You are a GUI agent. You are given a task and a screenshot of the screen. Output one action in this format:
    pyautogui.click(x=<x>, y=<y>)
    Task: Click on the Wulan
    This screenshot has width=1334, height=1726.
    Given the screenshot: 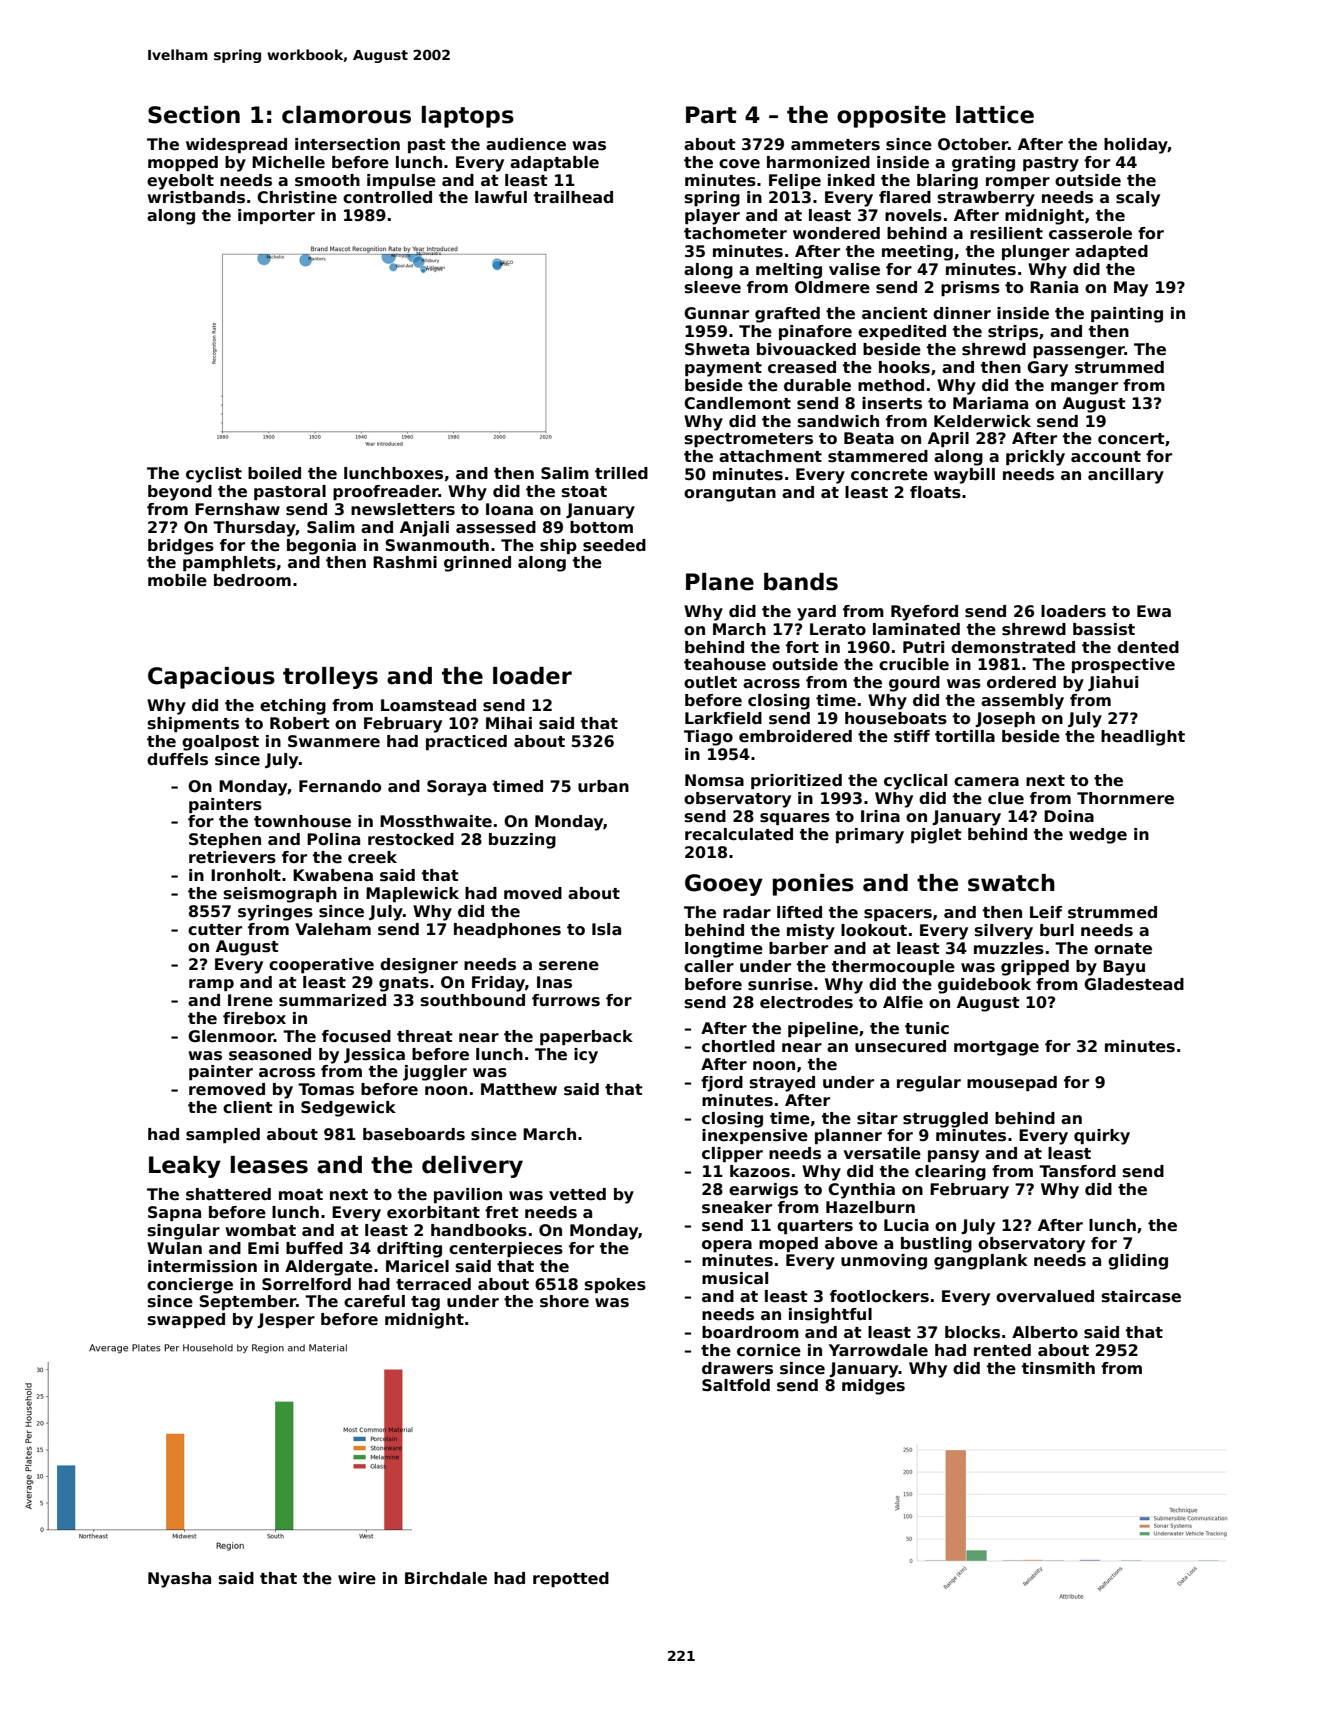 What is the action you would take?
    pyautogui.click(x=174, y=1248)
